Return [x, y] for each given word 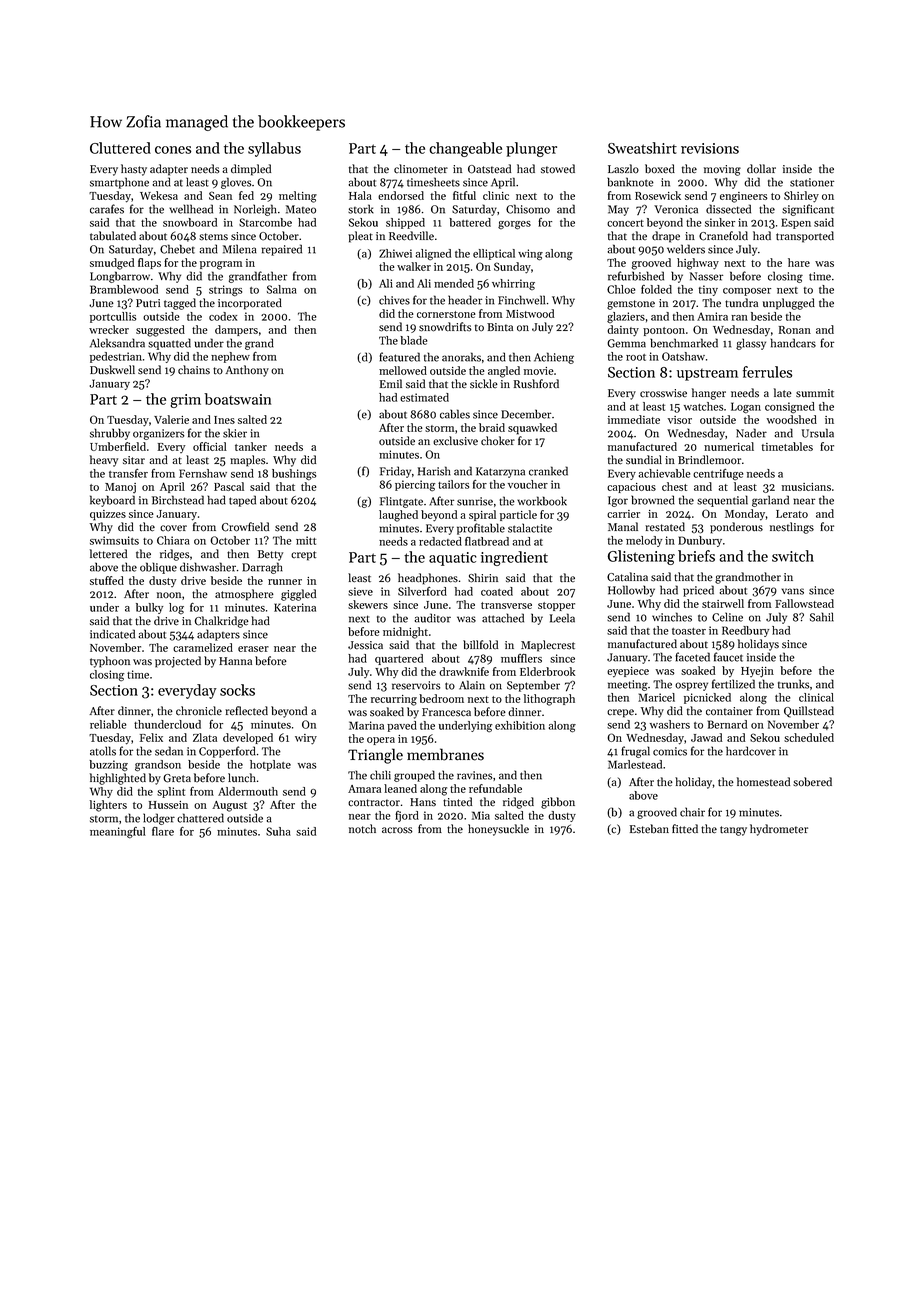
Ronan [795, 330]
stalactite [530, 528]
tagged [180, 304]
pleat [360, 237]
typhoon [110, 662]
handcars [793, 343]
